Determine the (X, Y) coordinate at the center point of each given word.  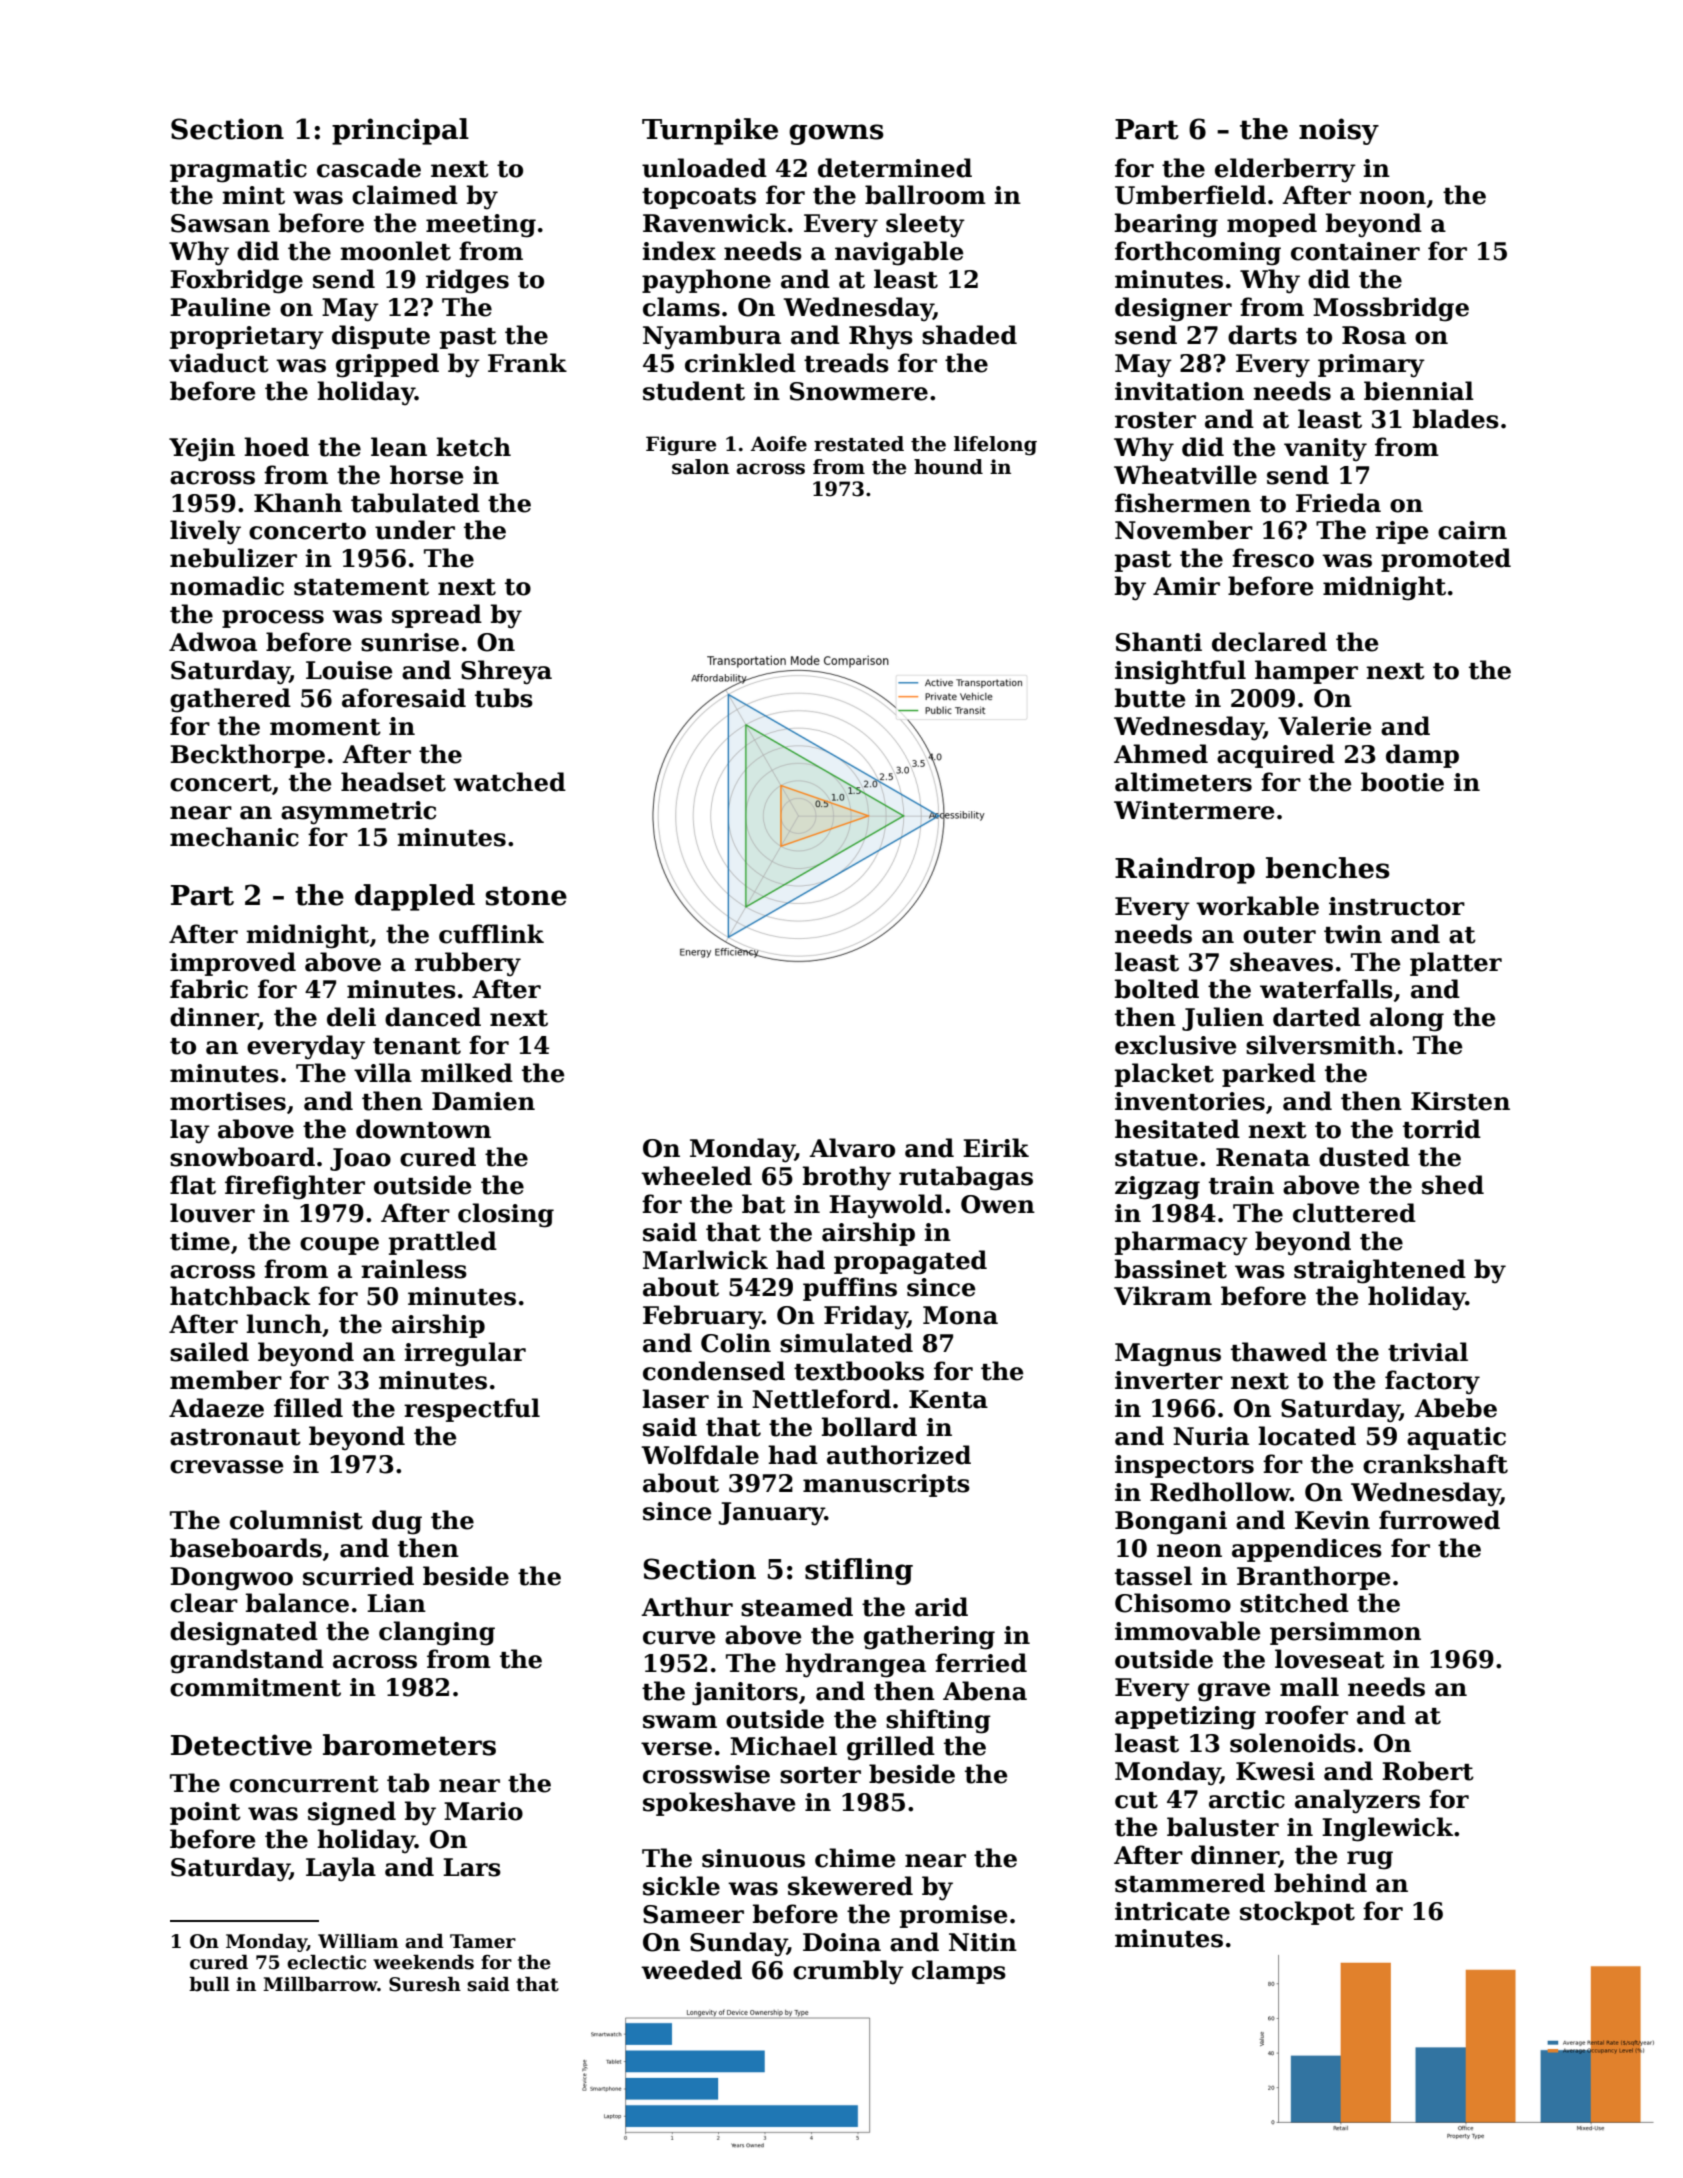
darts (1262, 335)
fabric (209, 989)
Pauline (220, 307)
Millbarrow (320, 1984)
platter (1456, 964)
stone (526, 896)
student (694, 391)
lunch (284, 1324)
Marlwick (705, 1260)
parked (1269, 1075)
